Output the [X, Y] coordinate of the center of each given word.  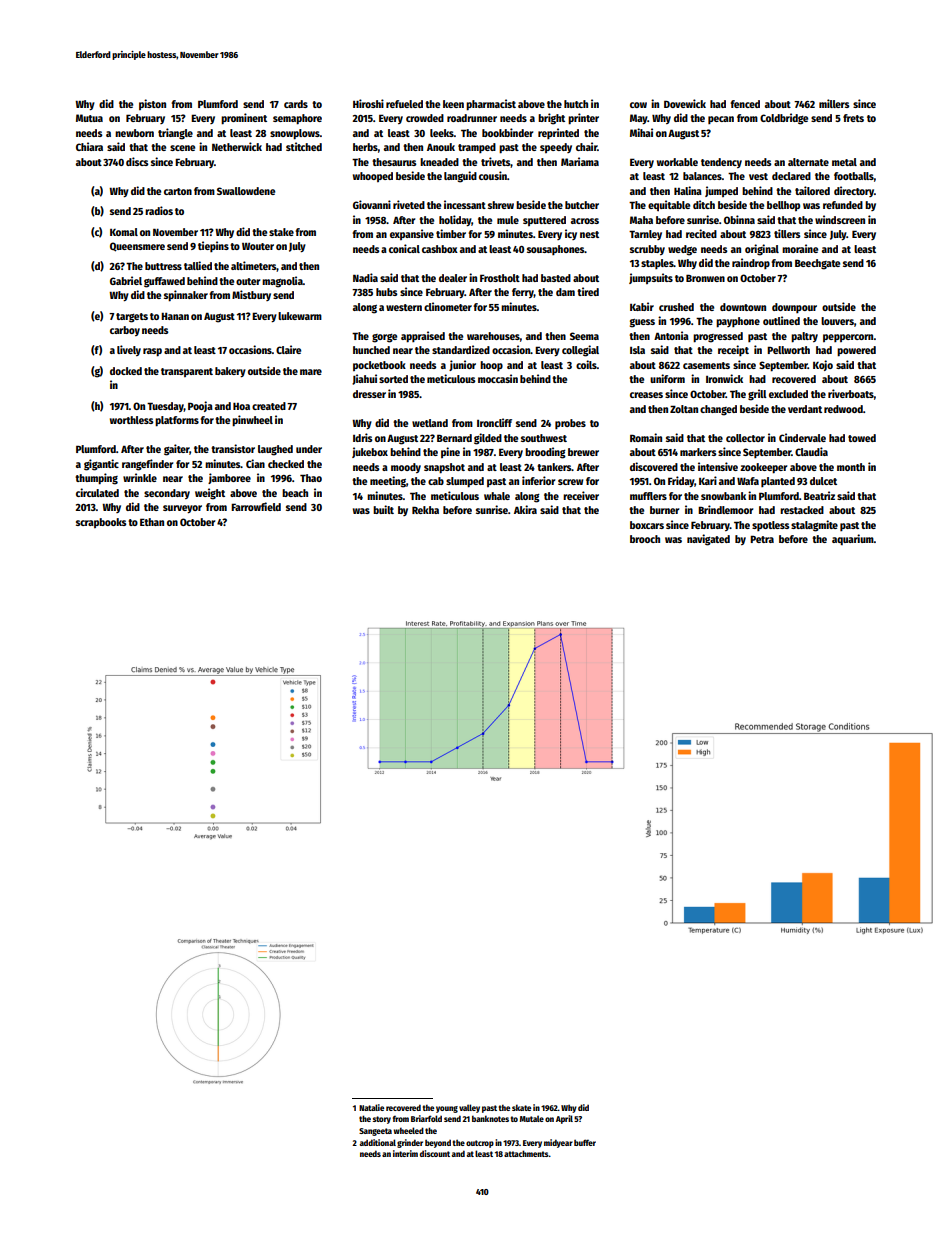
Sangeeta [375, 1132]
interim [405, 1153]
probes [570, 424]
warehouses [493, 336]
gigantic [101, 465]
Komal [124, 232]
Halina [688, 190]
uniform [667, 378]
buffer [585, 1142]
